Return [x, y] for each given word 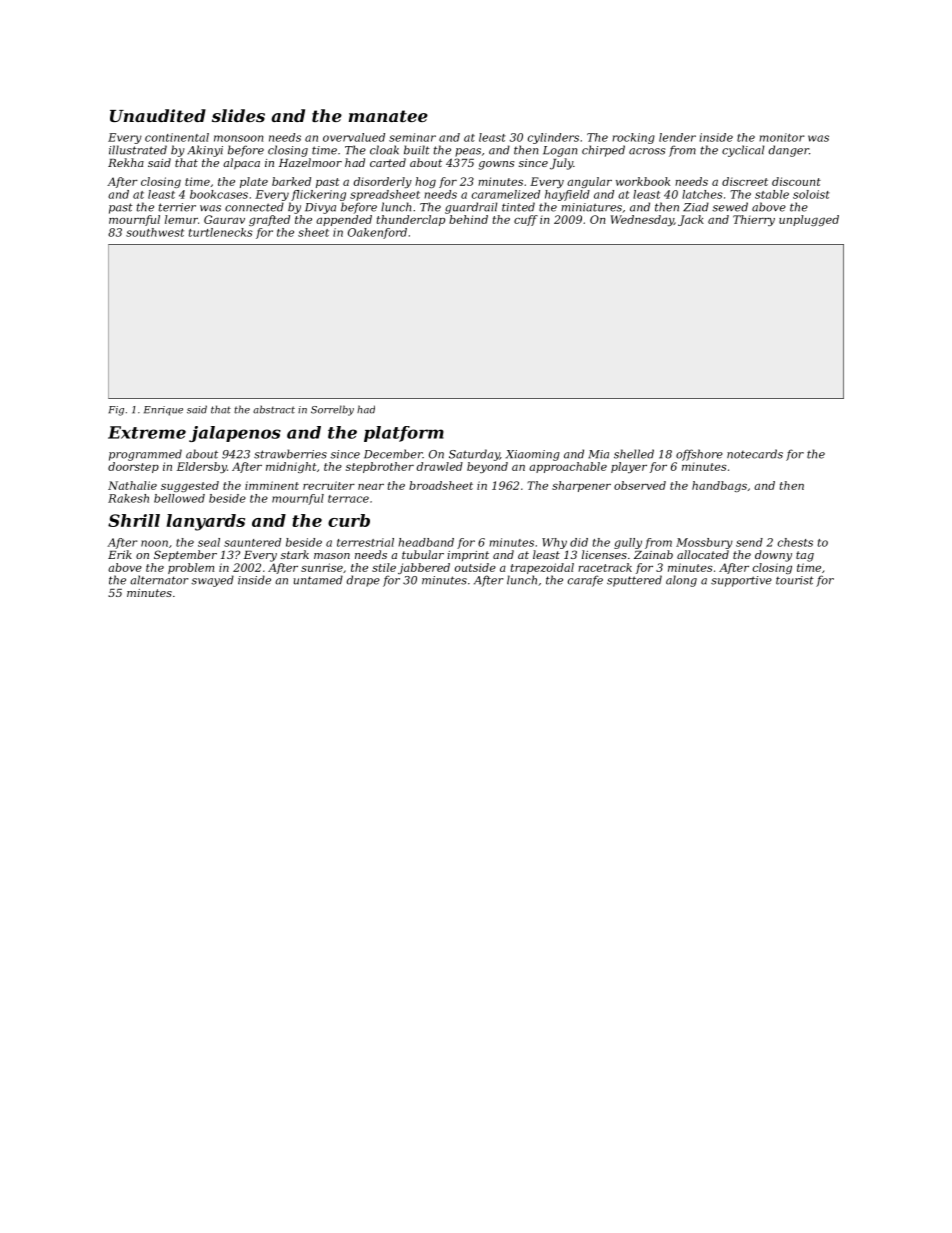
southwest [155, 232]
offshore [699, 455]
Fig [116, 411]
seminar [412, 137]
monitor [782, 137]
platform [404, 434]
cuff [526, 220]
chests [795, 542]
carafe [585, 581]
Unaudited [158, 115]
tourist [795, 580]
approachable [568, 467]
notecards [755, 454]
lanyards [205, 522]
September [185, 555]
